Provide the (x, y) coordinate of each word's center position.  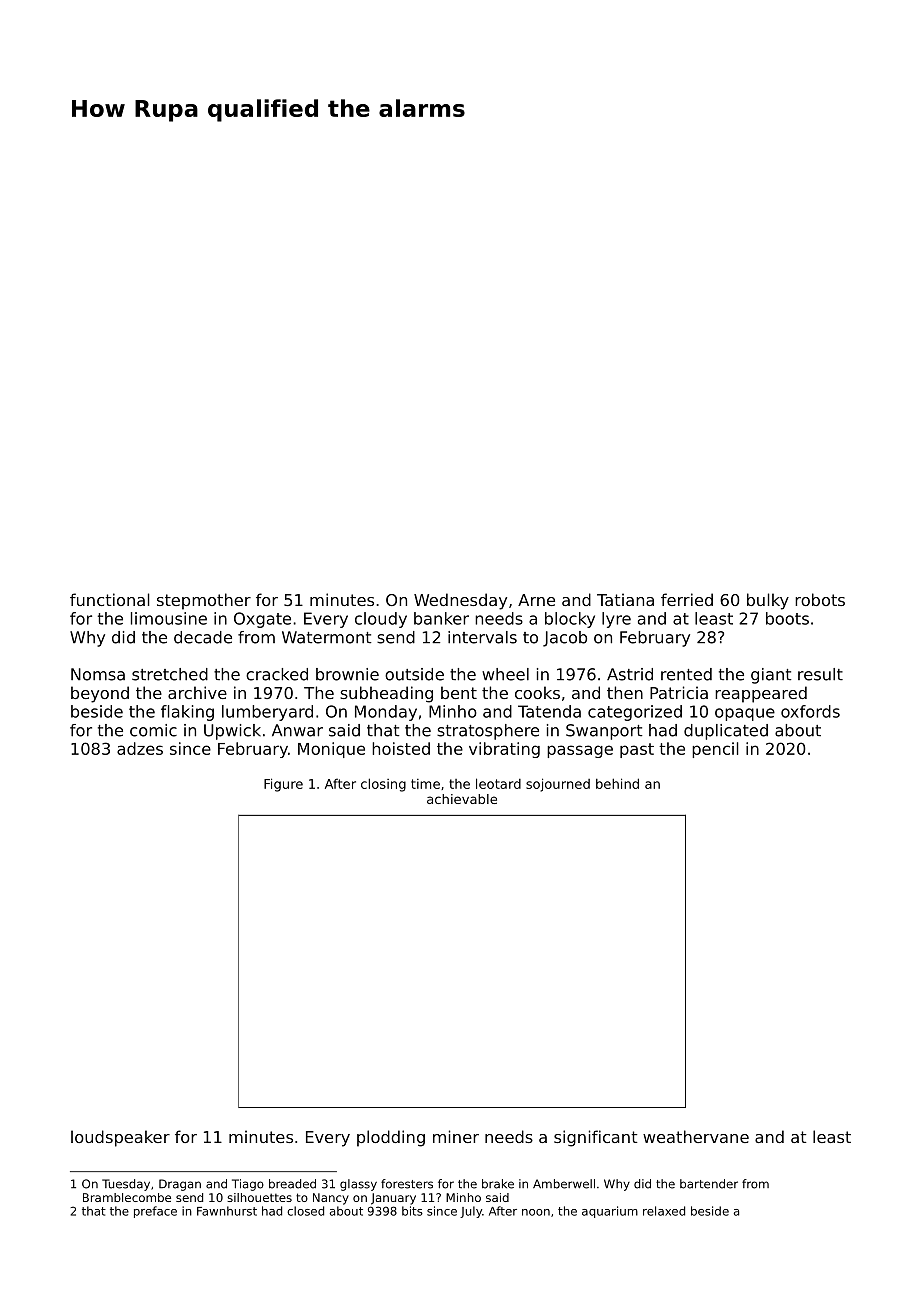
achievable (462, 799)
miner (456, 1136)
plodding (391, 1138)
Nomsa (98, 674)
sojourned (558, 785)
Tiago (248, 1185)
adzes (140, 748)
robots (820, 599)
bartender (709, 1184)
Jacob (565, 639)
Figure (283, 785)
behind (617, 783)
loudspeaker (120, 1138)
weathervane (696, 1136)
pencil (715, 750)
